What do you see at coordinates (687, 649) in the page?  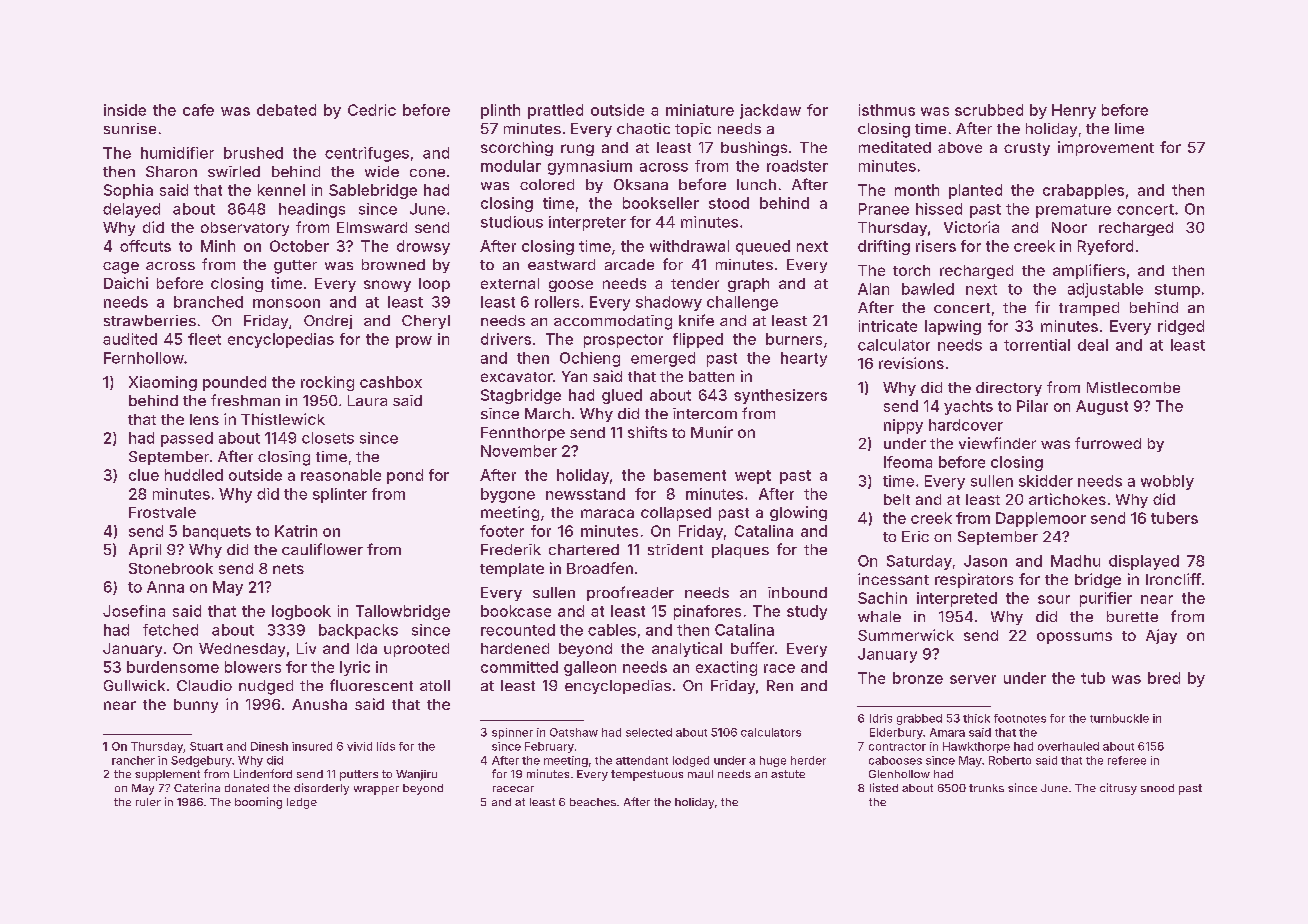 I see `analytical` at bounding box center [687, 649].
